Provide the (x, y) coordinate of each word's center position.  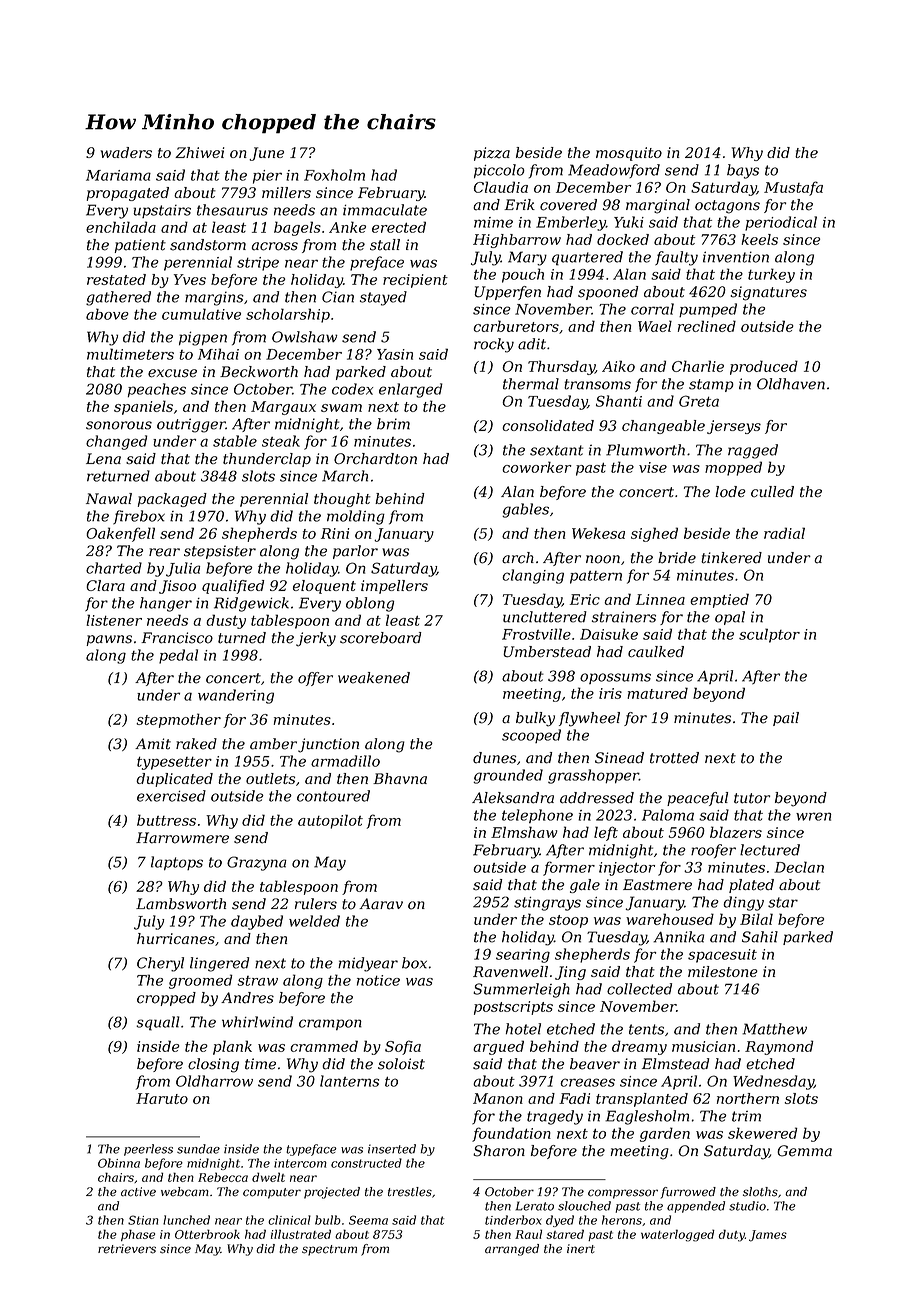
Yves (190, 279)
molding (356, 517)
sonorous (119, 425)
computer (272, 1193)
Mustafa (793, 188)
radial (784, 533)
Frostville (536, 634)
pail (786, 719)
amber (273, 744)
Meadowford (614, 171)
